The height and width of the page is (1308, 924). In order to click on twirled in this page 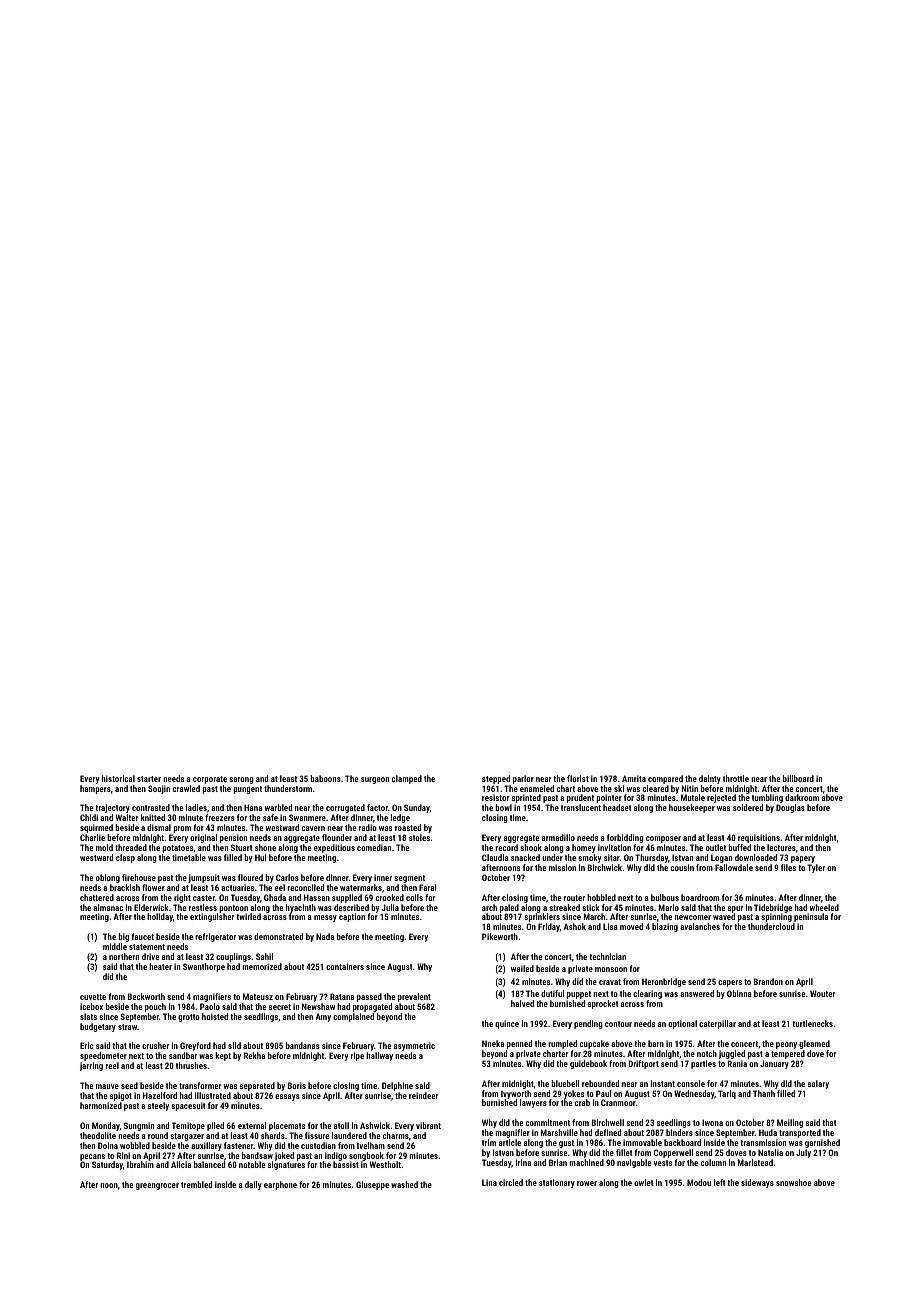, I will do `click(248, 916)`.
